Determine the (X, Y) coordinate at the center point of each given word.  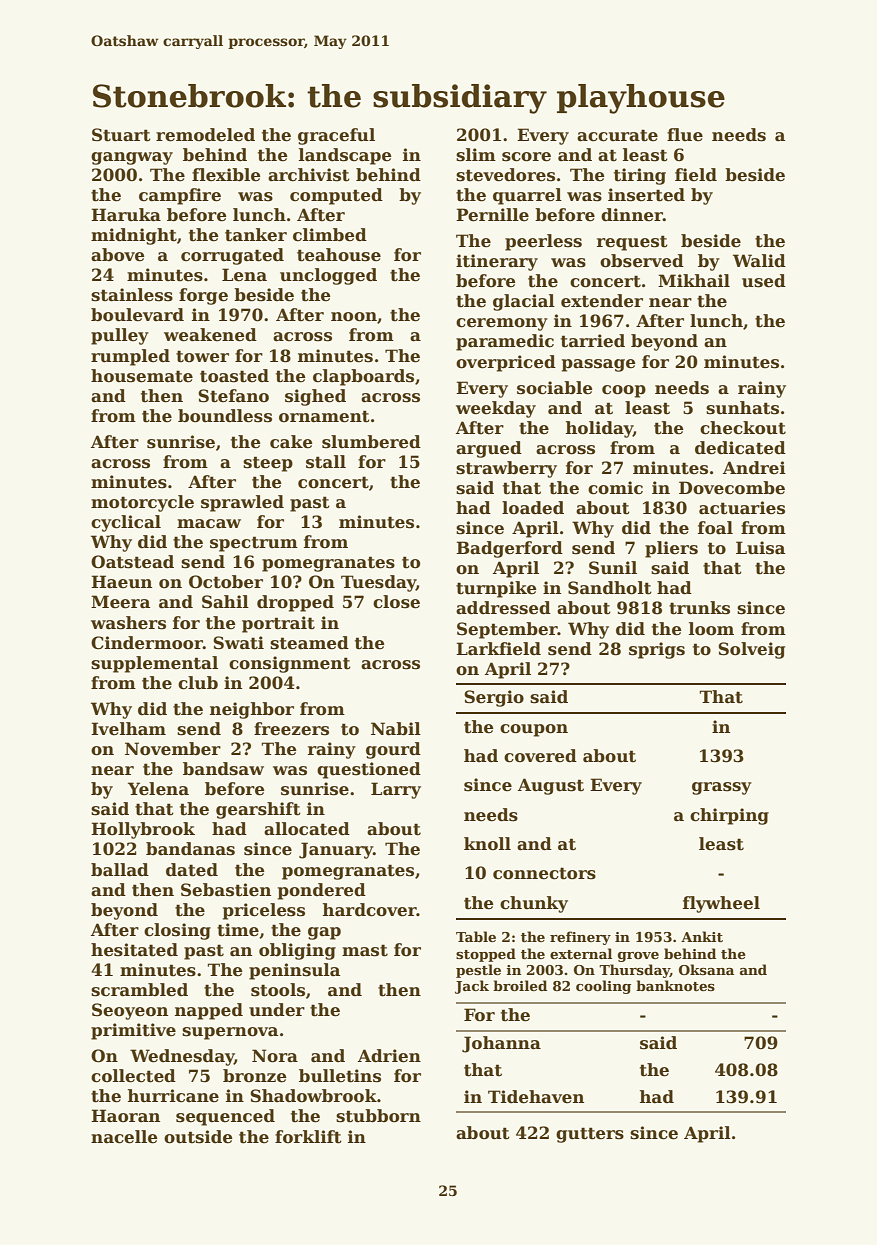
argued (489, 449)
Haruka (126, 215)
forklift (308, 1137)
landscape (345, 156)
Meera (120, 602)
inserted (646, 195)
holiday (599, 429)
